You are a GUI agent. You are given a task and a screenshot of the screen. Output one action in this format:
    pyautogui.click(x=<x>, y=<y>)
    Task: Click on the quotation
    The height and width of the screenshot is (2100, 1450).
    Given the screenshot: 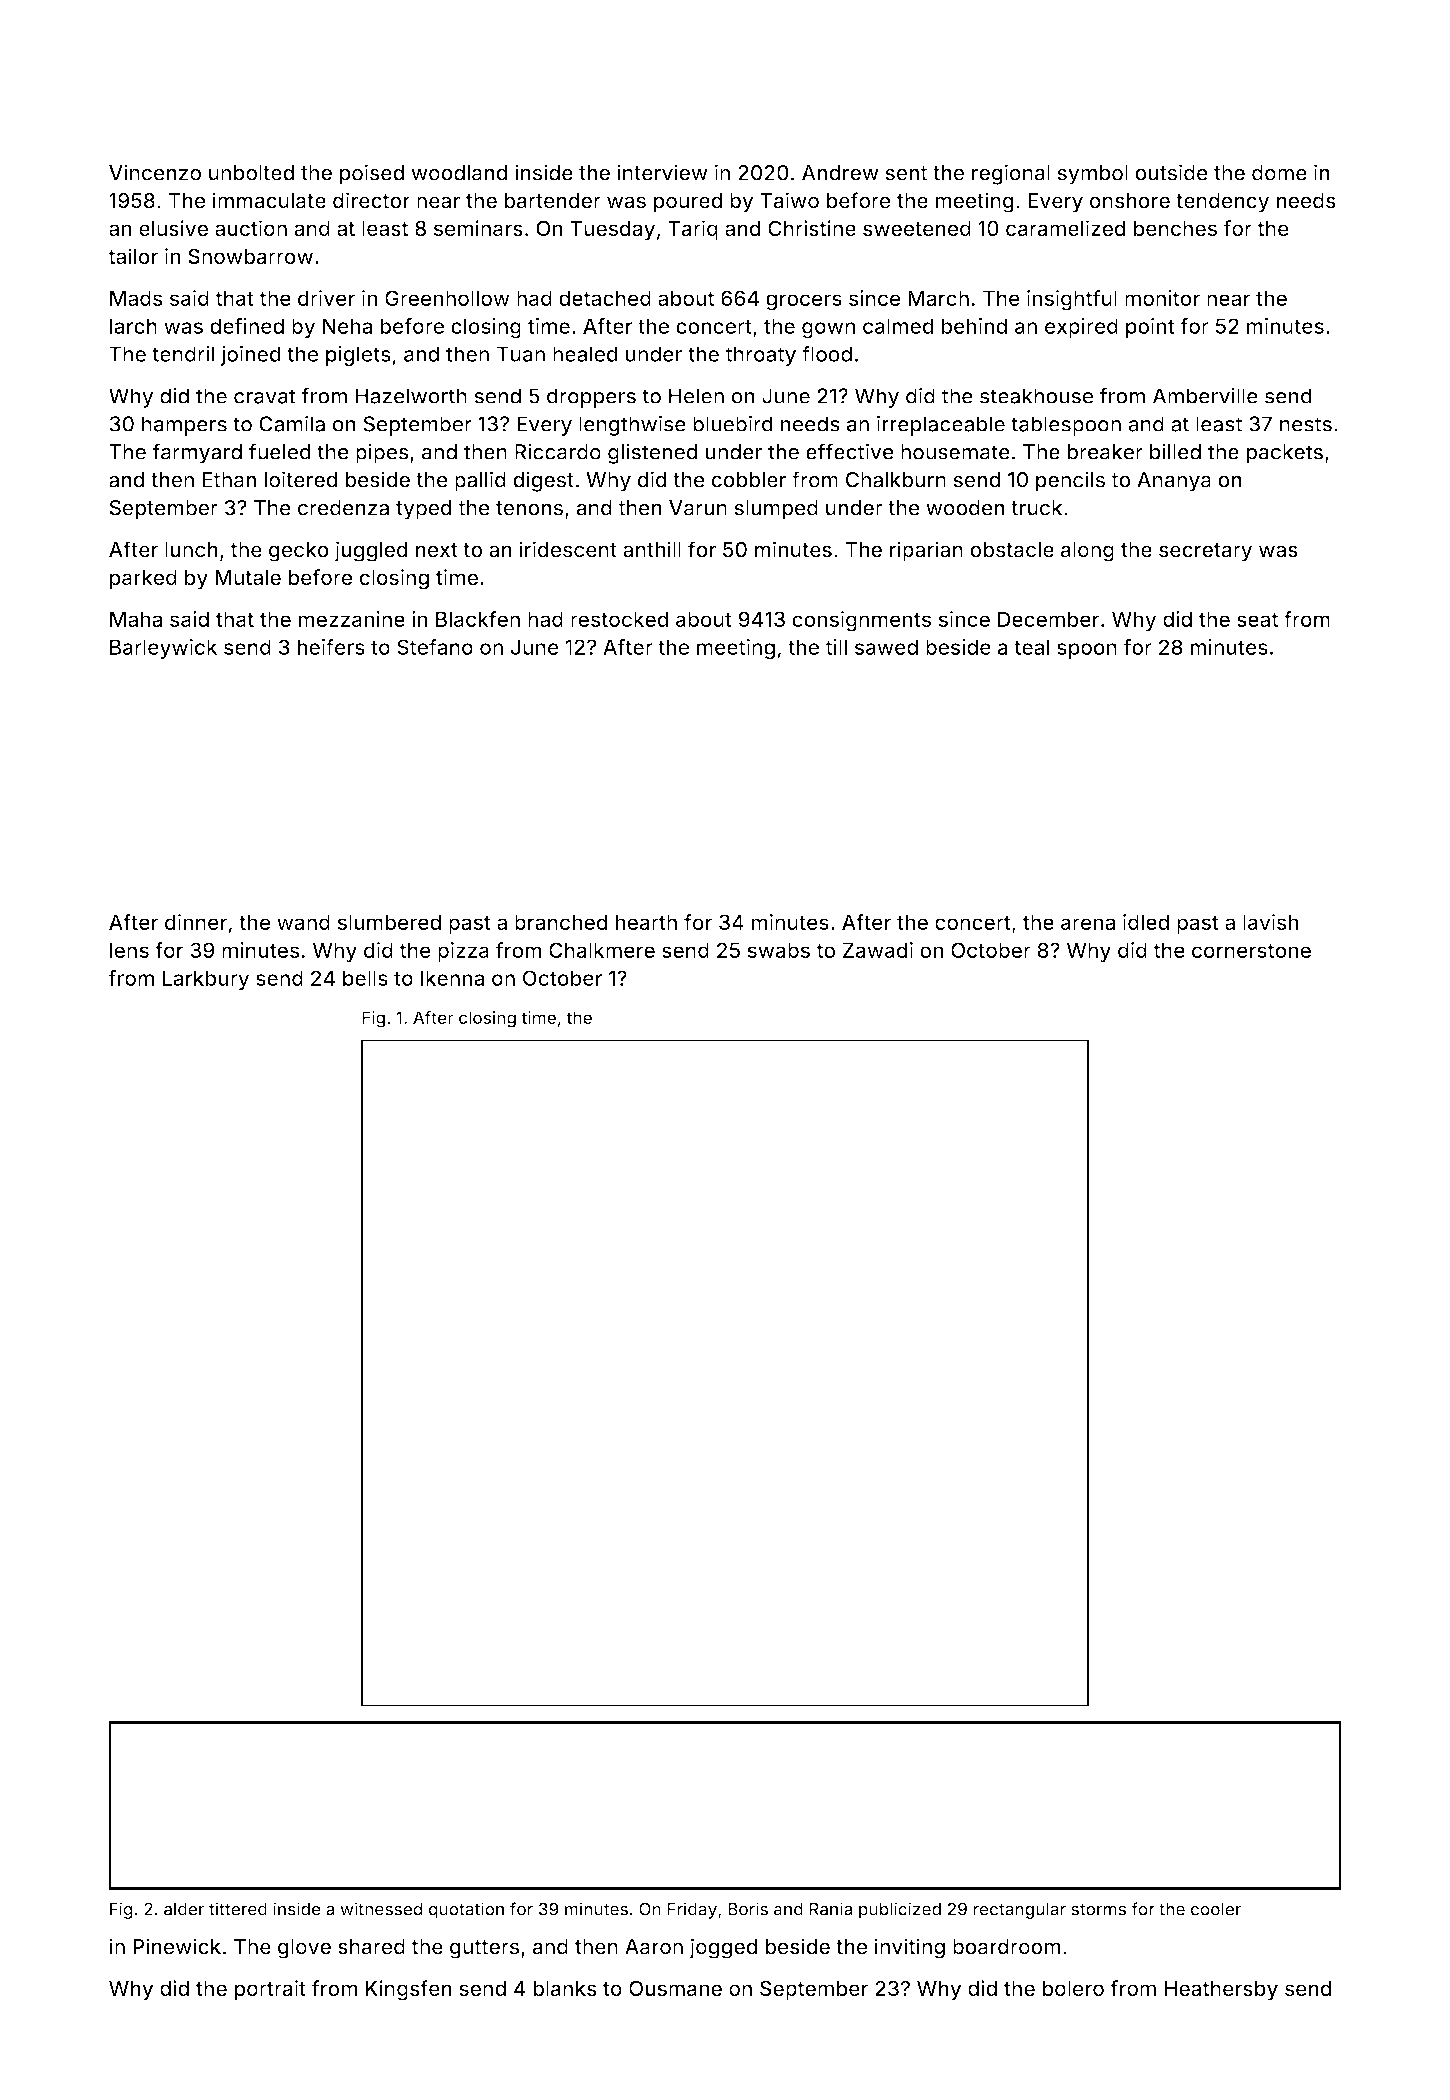 What is the action you would take?
    pyautogui.click(x=466, y=1910)
